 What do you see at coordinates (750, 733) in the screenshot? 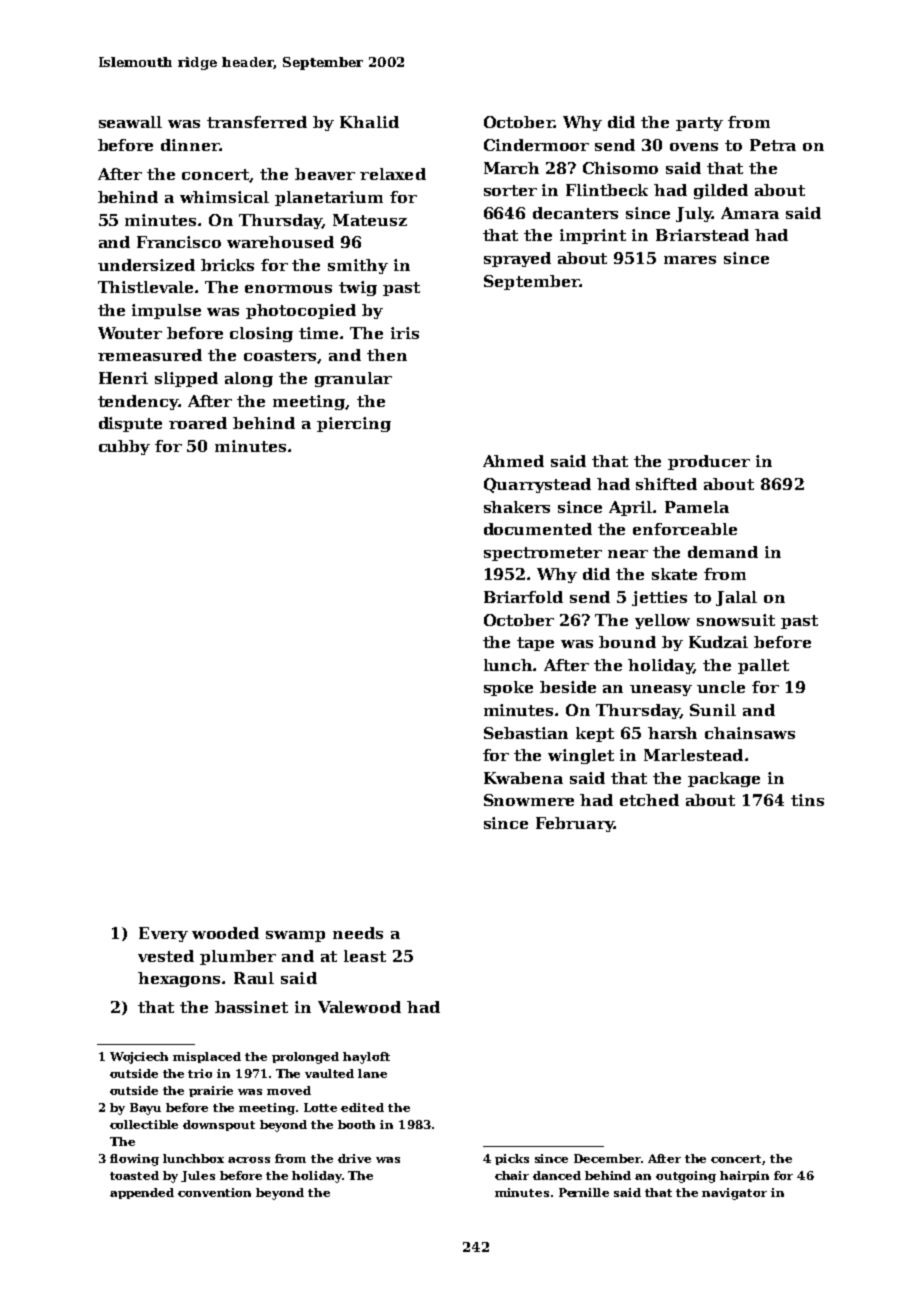
I see `chainsaws` at bounding box center [750, 733].
